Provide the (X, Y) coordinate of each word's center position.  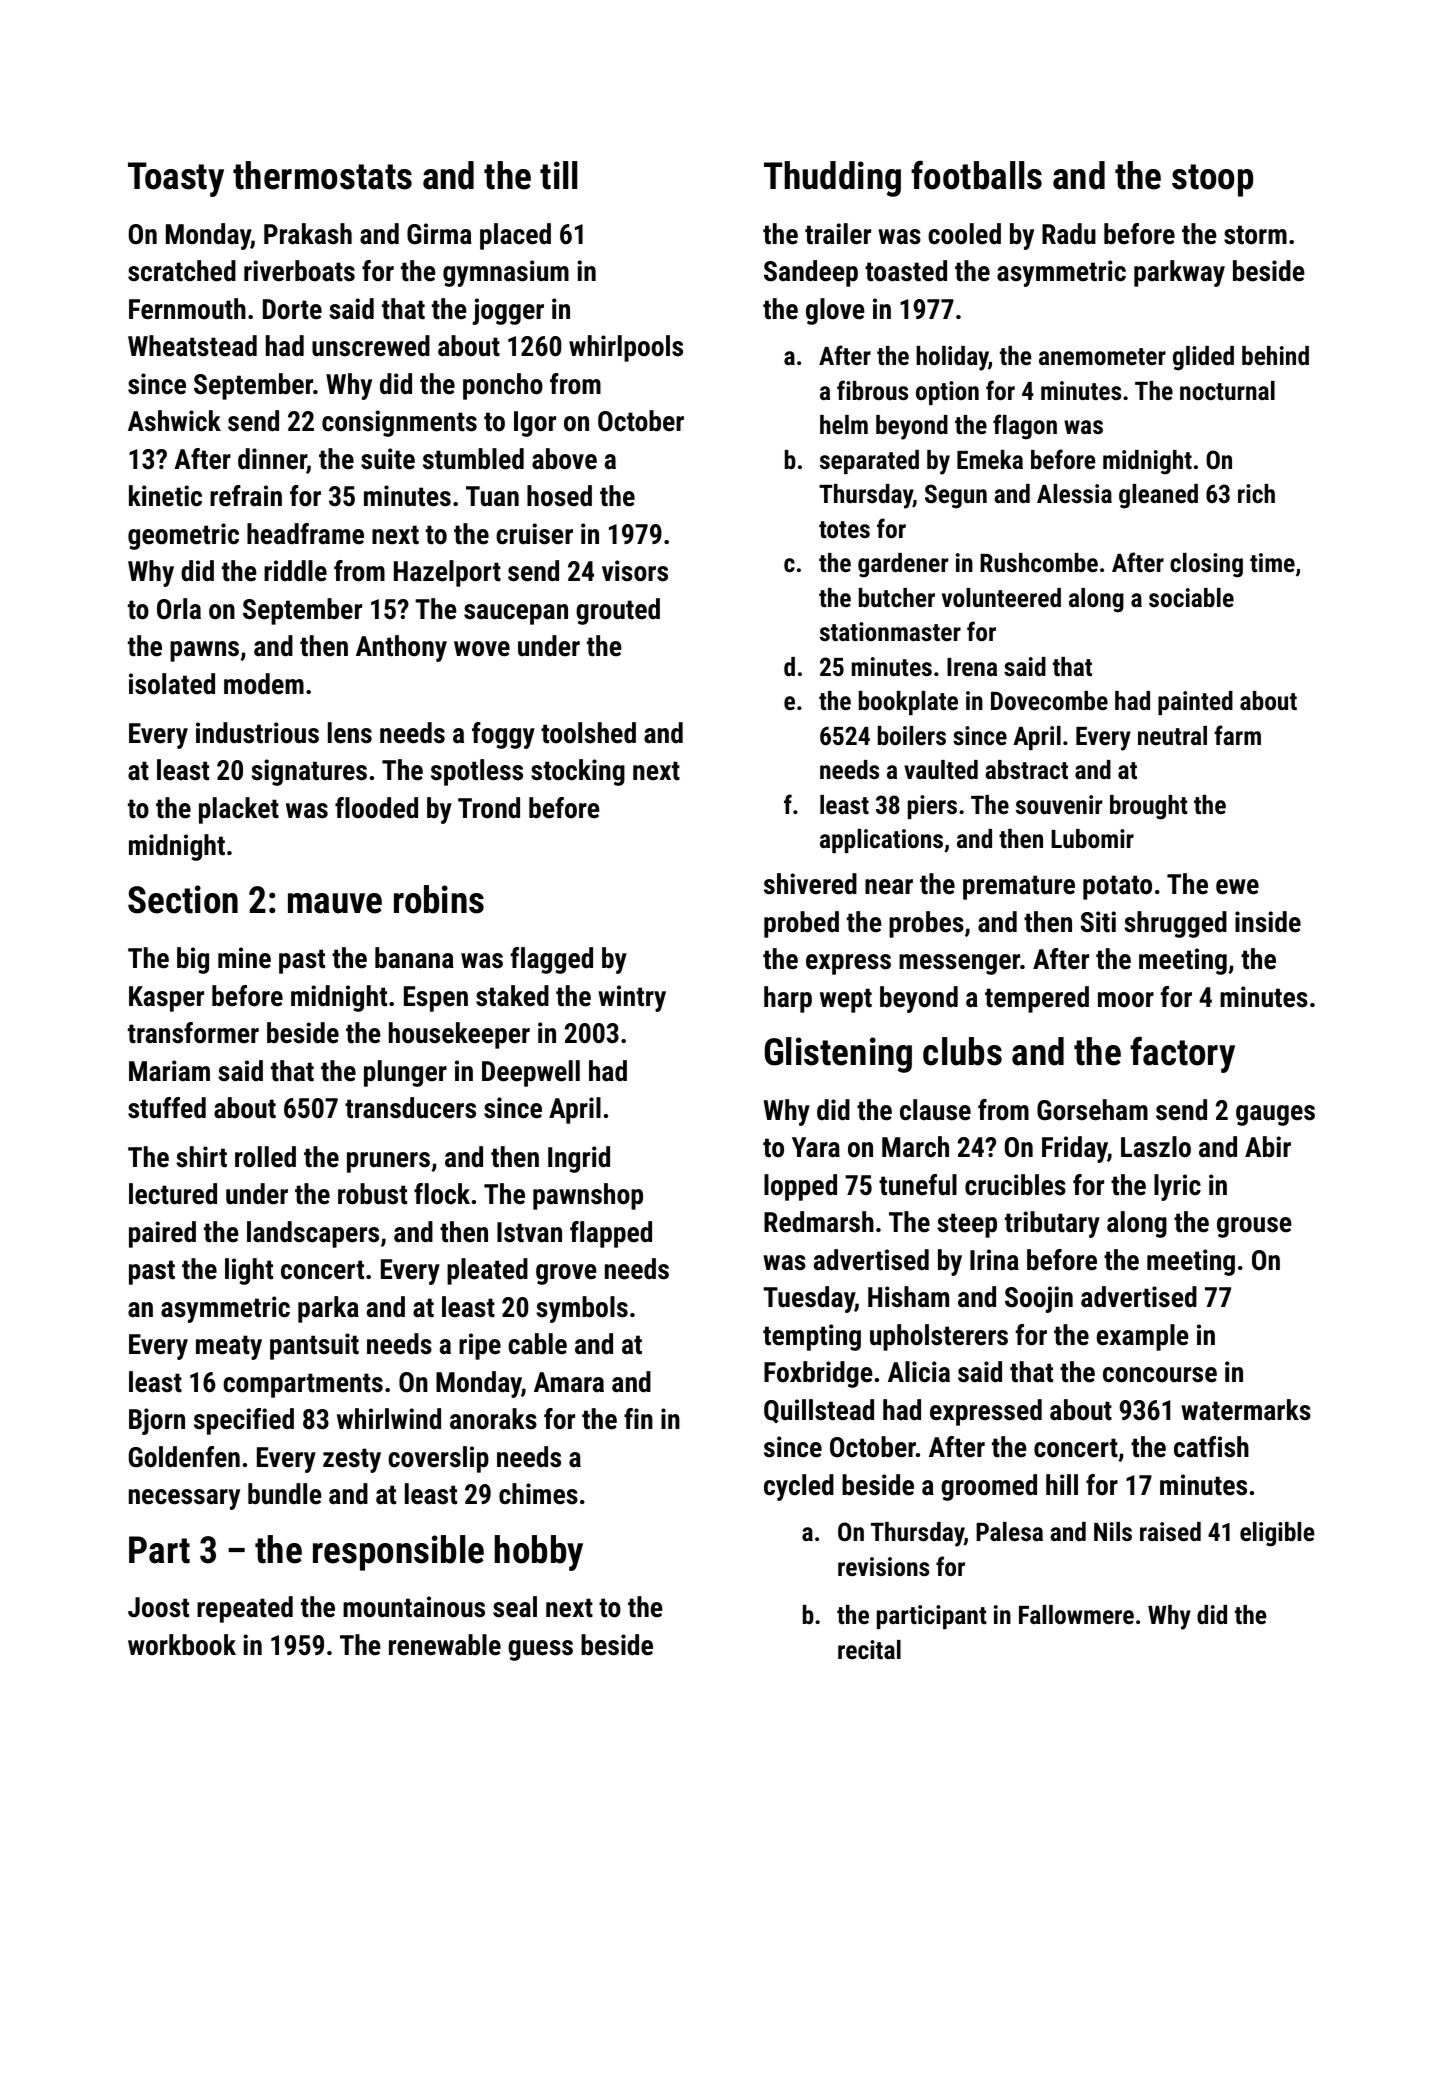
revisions (883, 1566)
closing (1206, 565)
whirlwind (389, 1419)
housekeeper (459, 1035)
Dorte (292, 309)
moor (1126, 1000)
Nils (1113, 1531)
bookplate (908, 703)
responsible (398, 1553)
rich (1256, 493)
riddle (295, 571)
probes (926, 924)
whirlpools (626, 348)
